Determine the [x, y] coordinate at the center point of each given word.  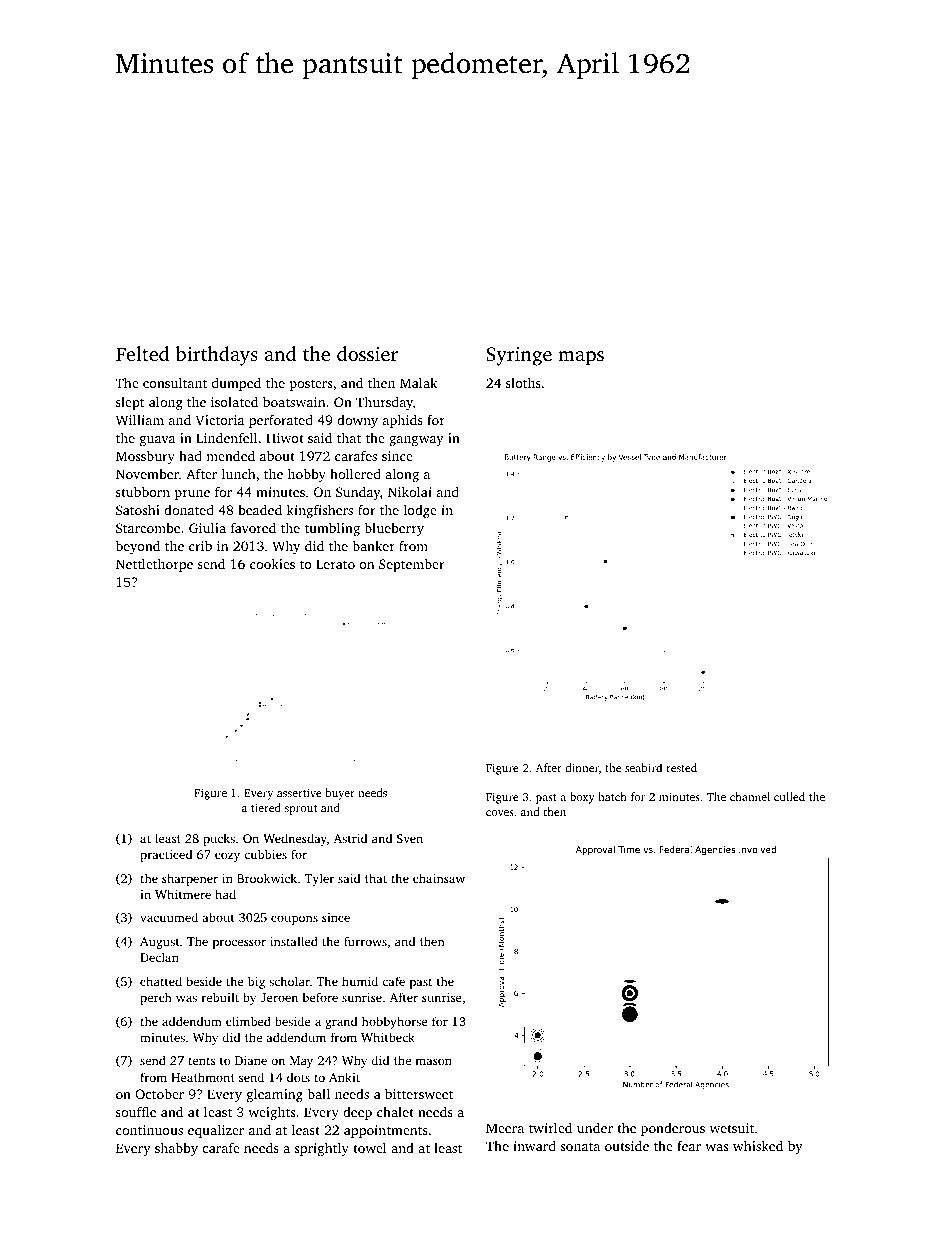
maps [581, 358]
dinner [582, 767]
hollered [355, 473]
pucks [219, 839]
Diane [251, 1060]
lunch [239, 473]
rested [681, 767]
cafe [393, 981]
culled [789, 796]
